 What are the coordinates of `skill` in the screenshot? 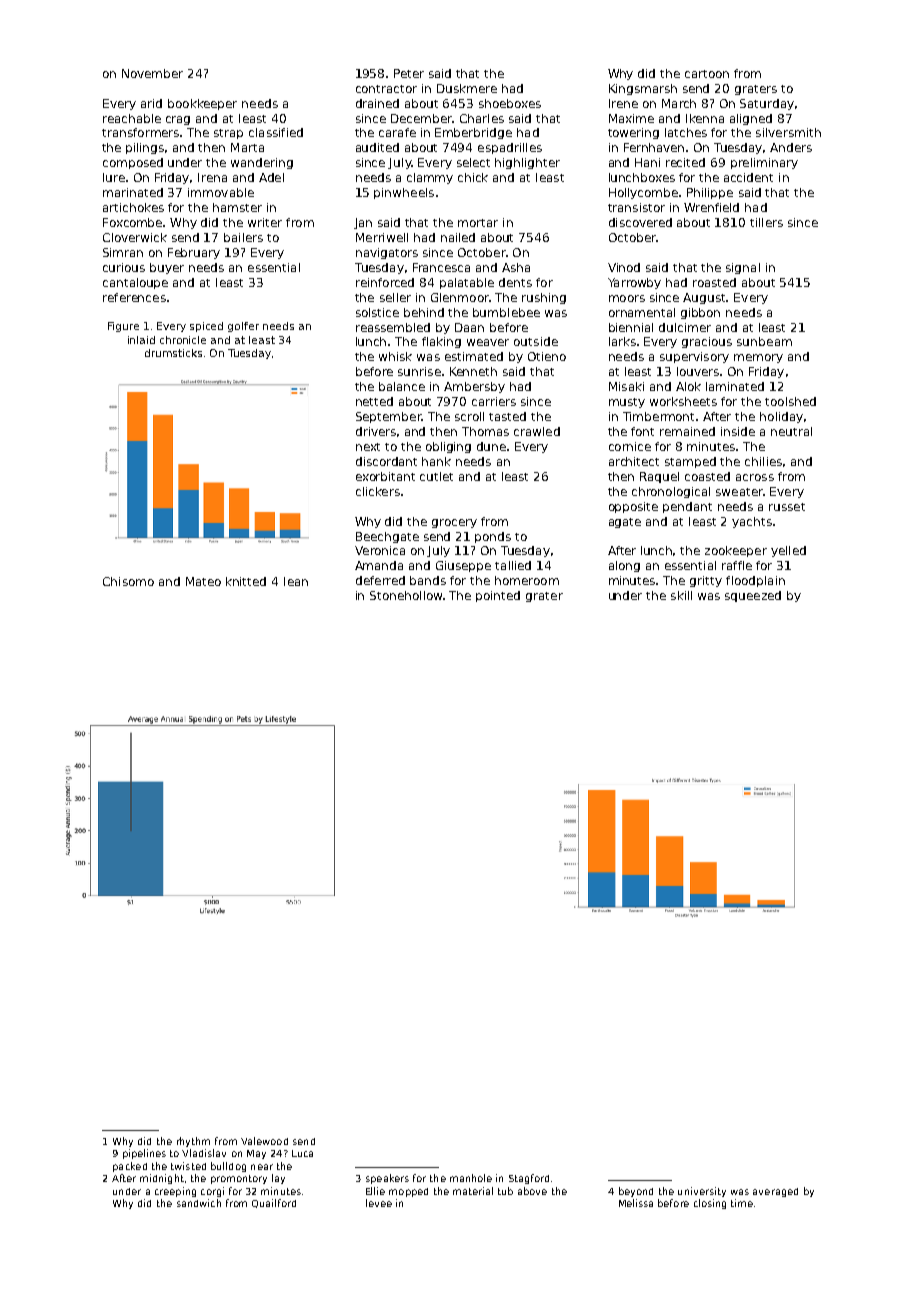 It's located at (681, 595).
